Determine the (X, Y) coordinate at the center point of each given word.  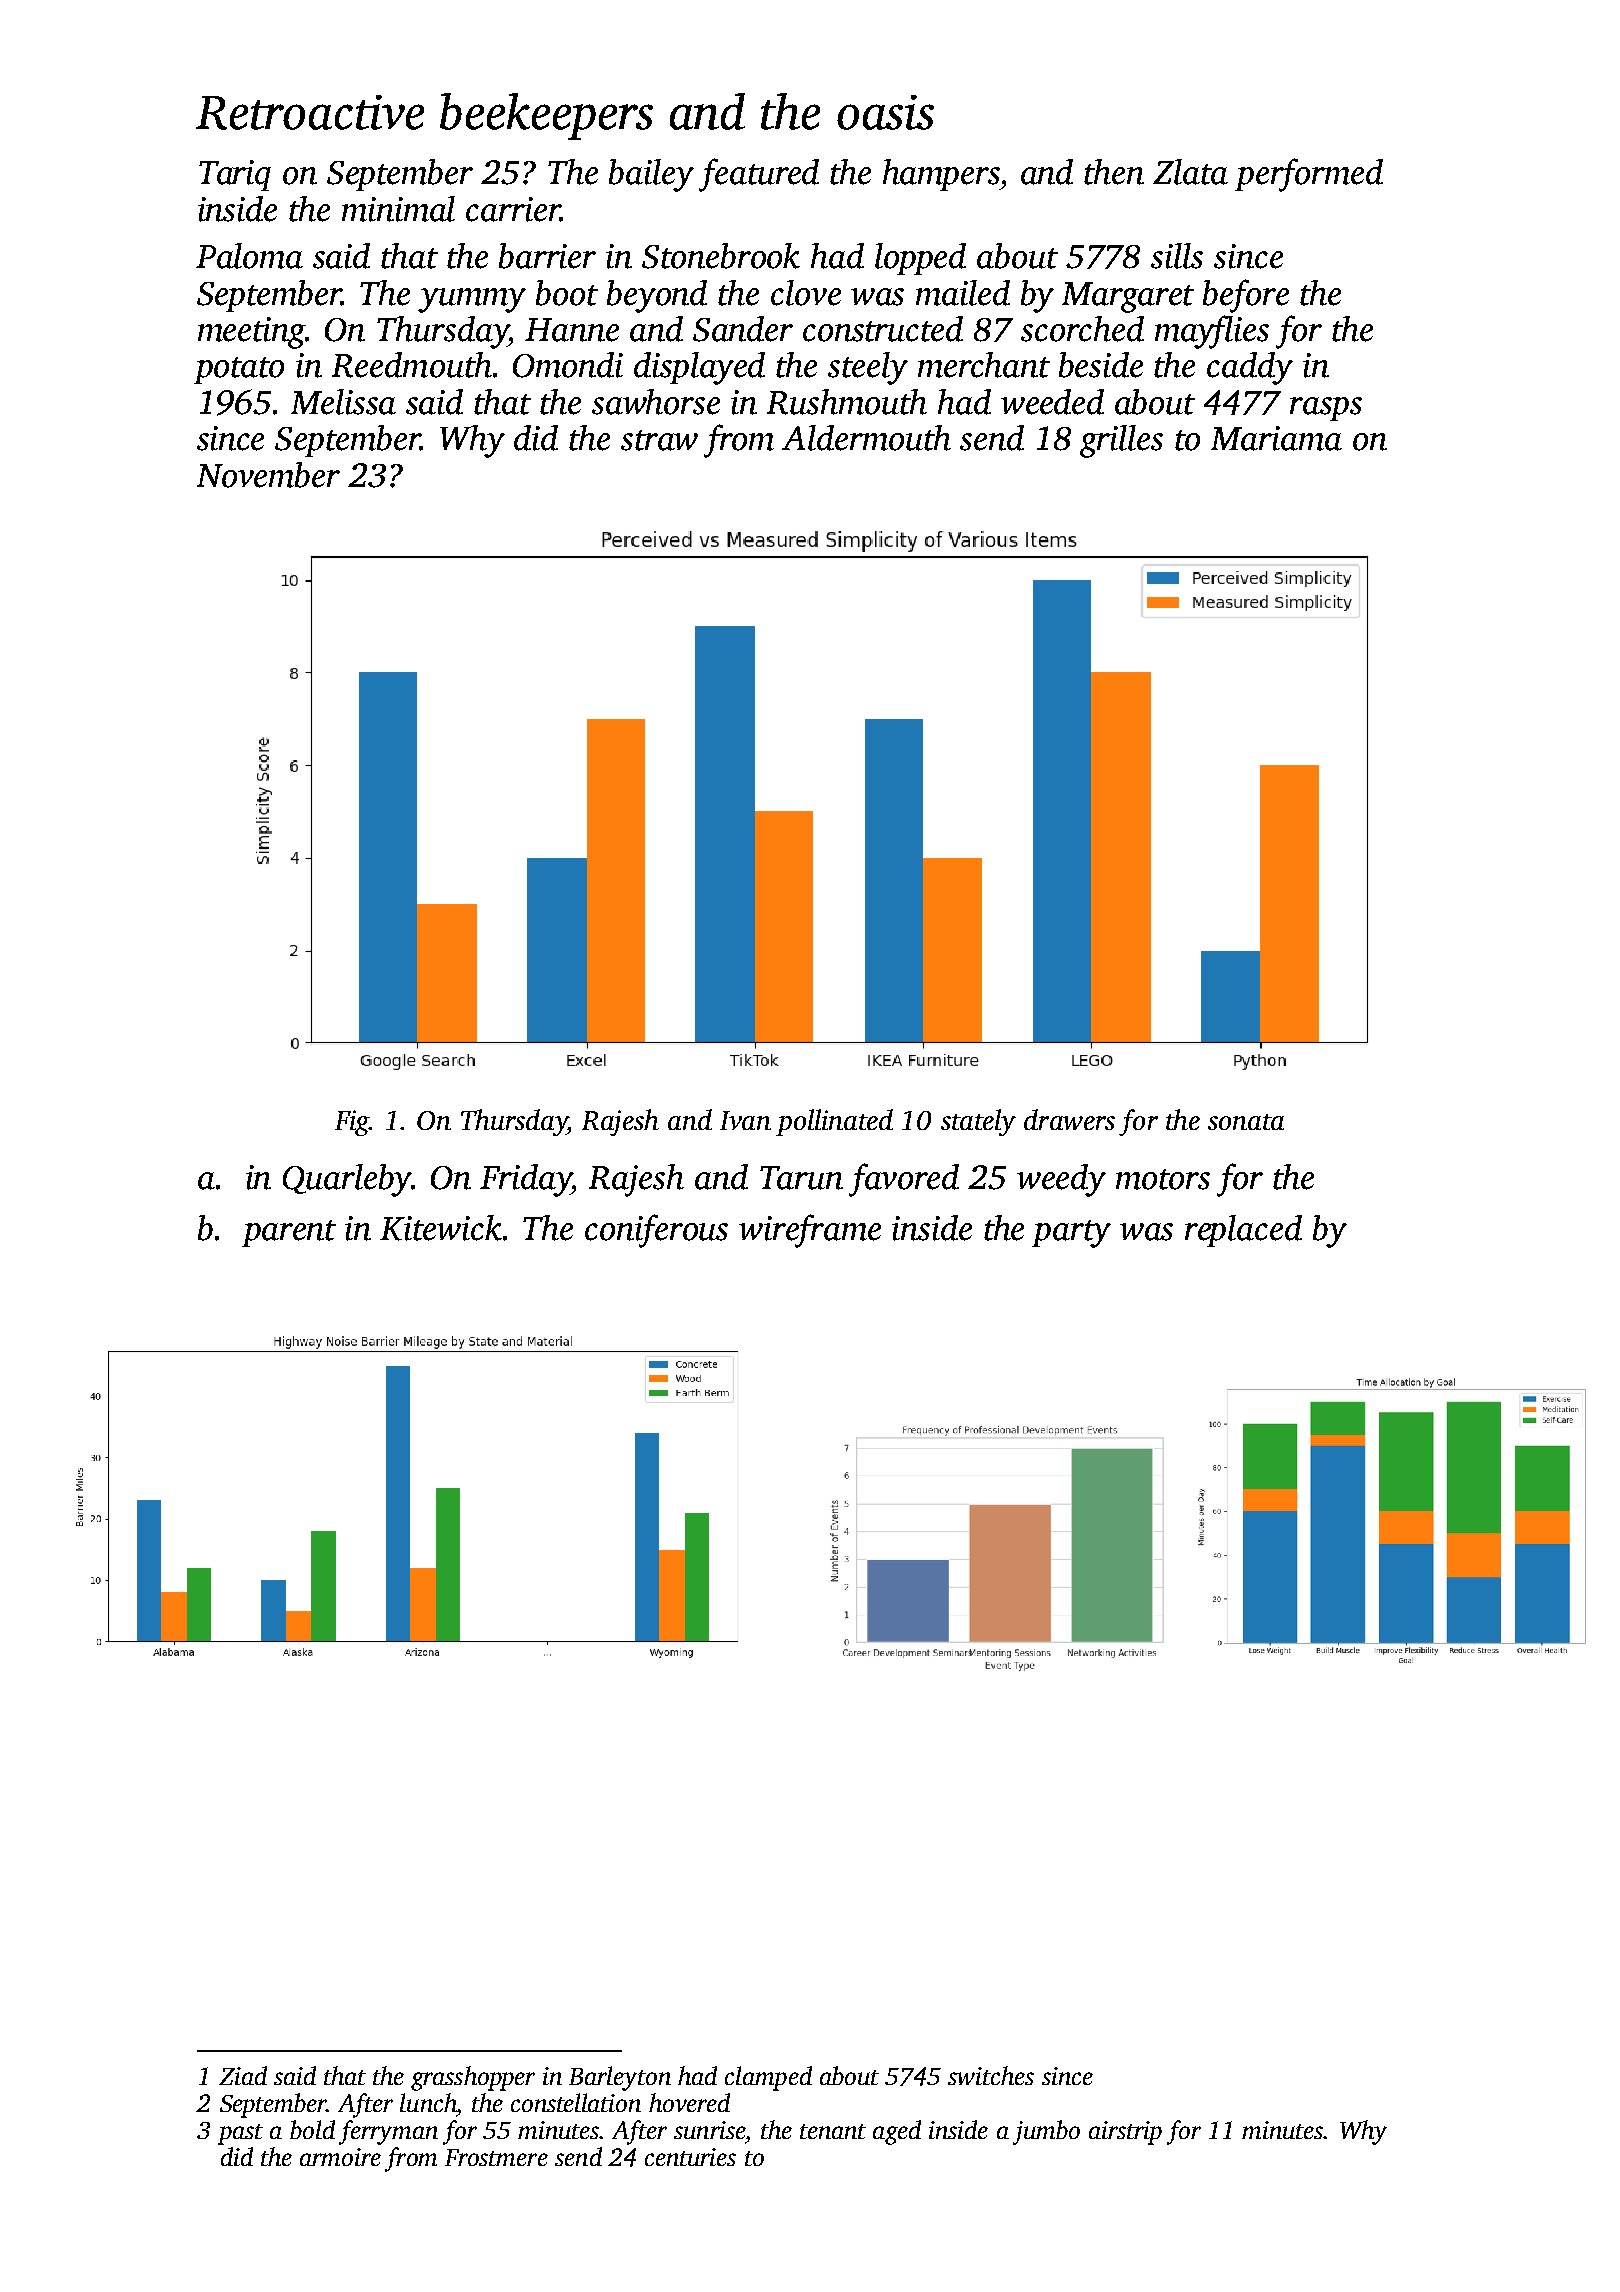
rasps (1326, 409)
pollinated (834, 1122)
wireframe (810, 1231)
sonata (1246, 1122)
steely (868, 368)
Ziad (243, 2075)
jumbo (1046, 2132)
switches (991, 2075)
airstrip (1125, 2133)
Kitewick (441, 1228)
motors (1163, 1179)
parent (289, 1233)
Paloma (249, 256)
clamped (768, 2078)
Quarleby (347, 1180)
